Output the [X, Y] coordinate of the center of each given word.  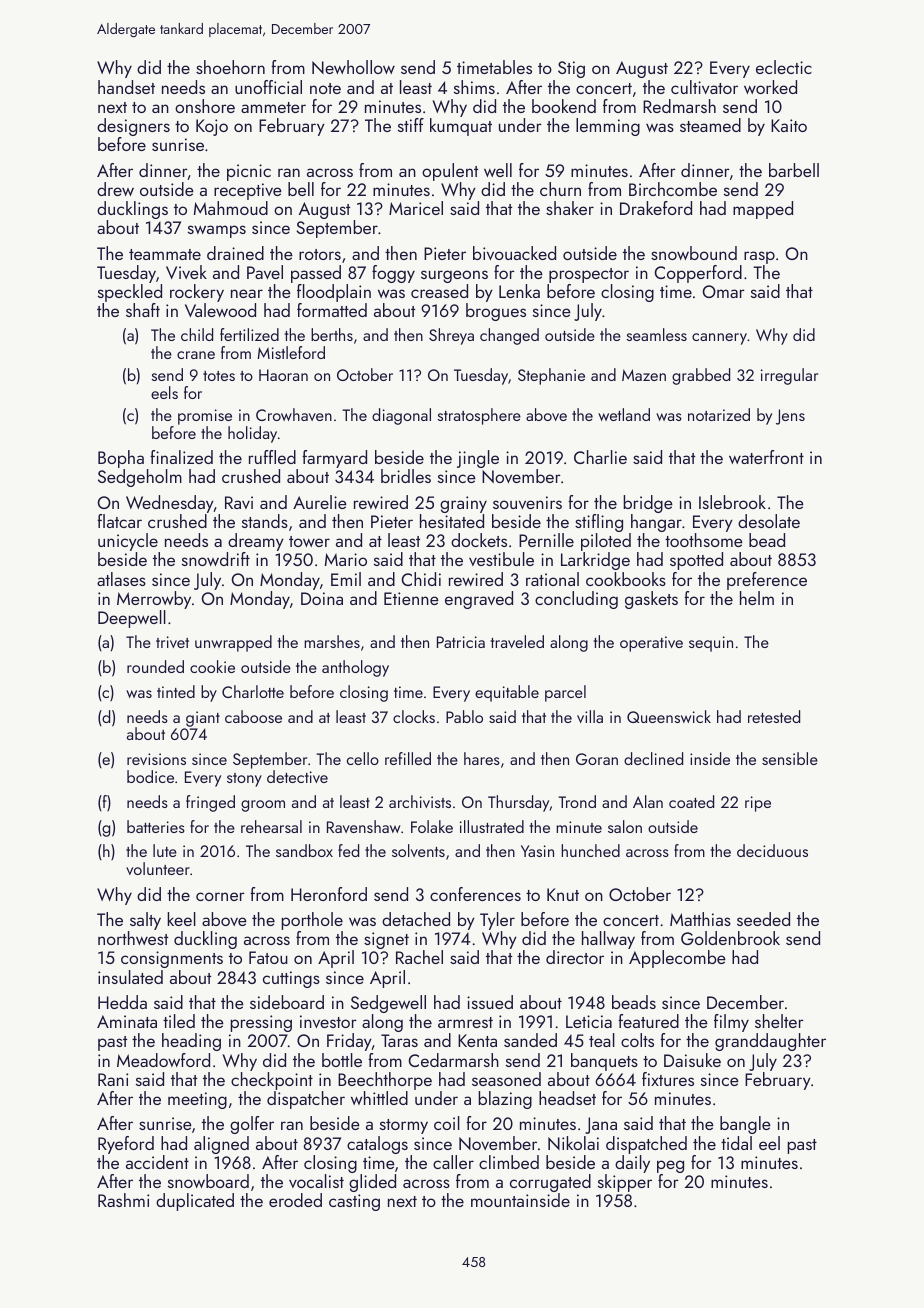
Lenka [519, 291]
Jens [790, 417]
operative [651, 644]
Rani [113, 1079]
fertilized [249, 334]
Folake [432, 826]
